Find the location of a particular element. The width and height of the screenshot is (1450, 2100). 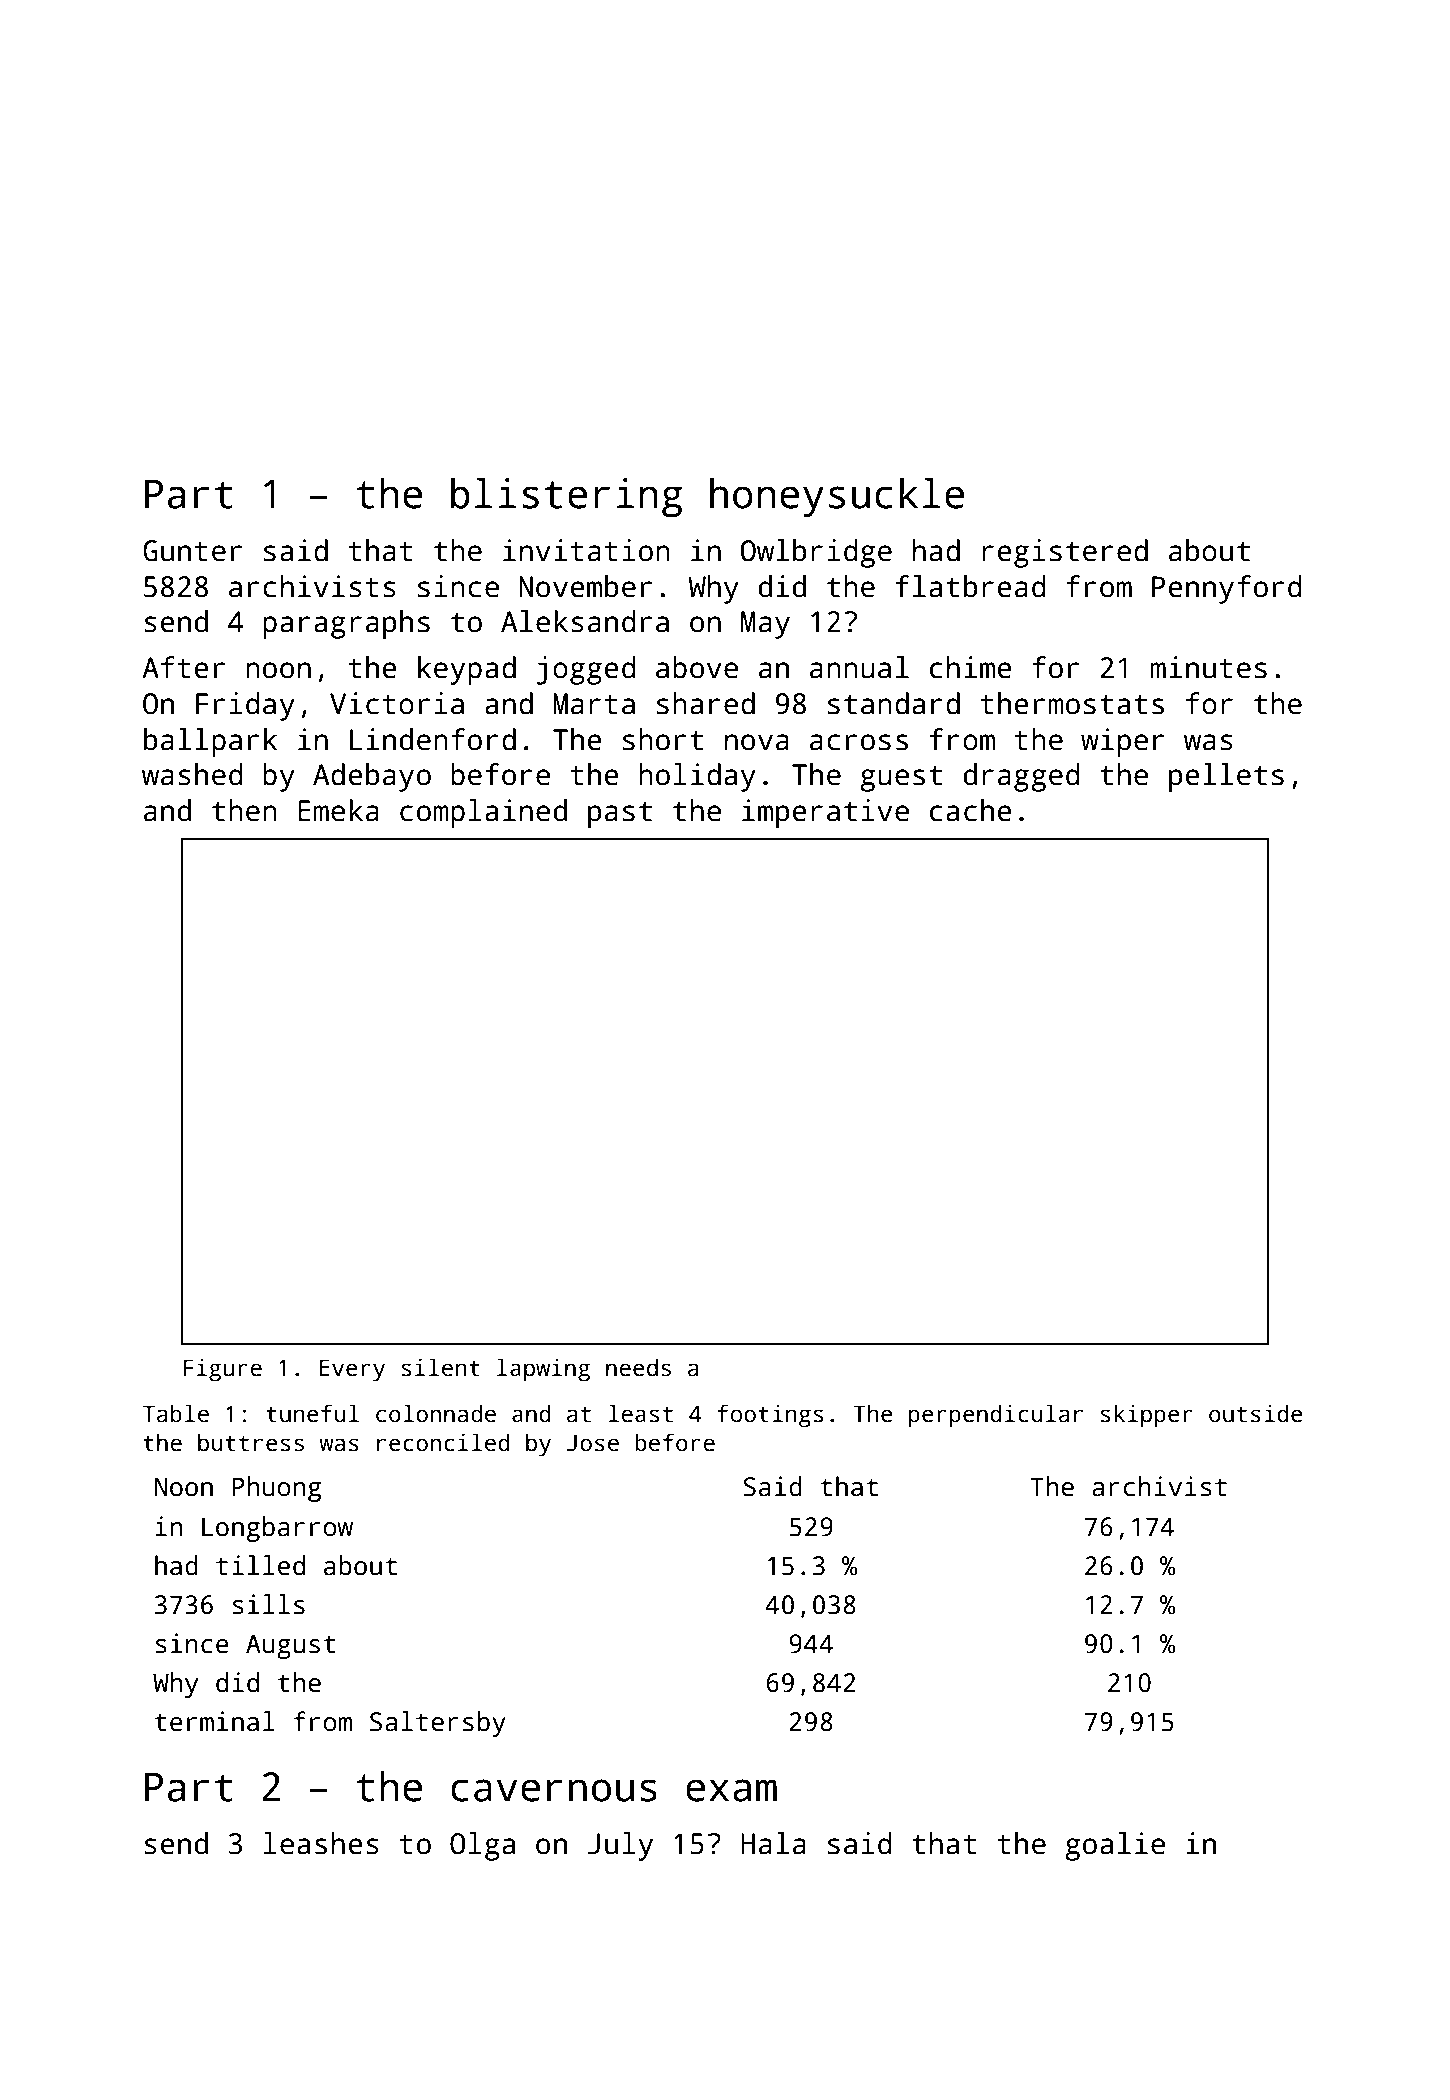

Jose is located at coordinates (593, 1443).
